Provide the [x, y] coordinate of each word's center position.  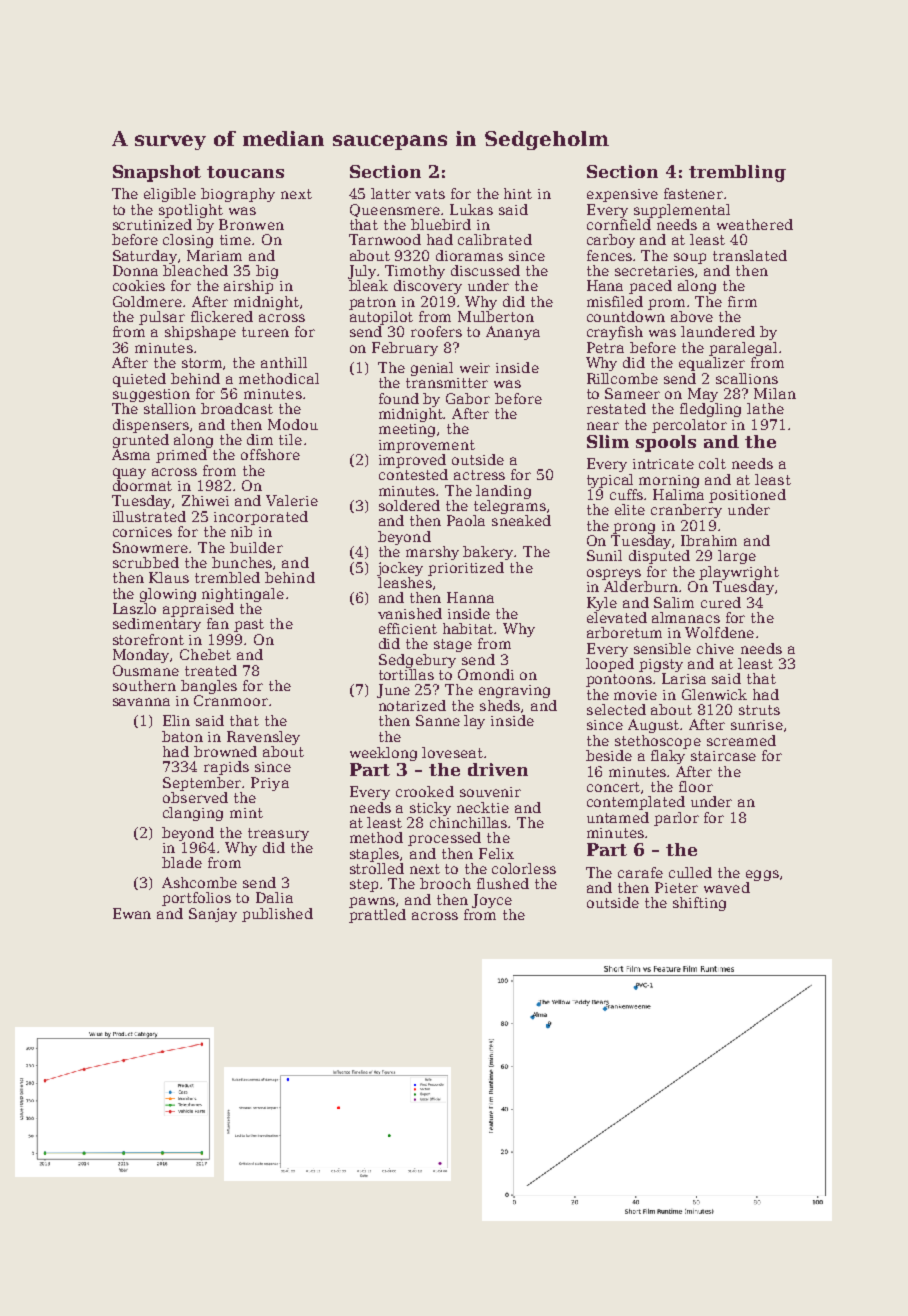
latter [391, 193]
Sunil [604, 555]
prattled [377, 916]
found [399, 398]
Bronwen [251, 224]
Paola [466, 520]
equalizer [712, 364]
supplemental [682, 211]
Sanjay [213, 915]
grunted [141, 441]
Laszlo [134, 608]
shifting [699, 904]
